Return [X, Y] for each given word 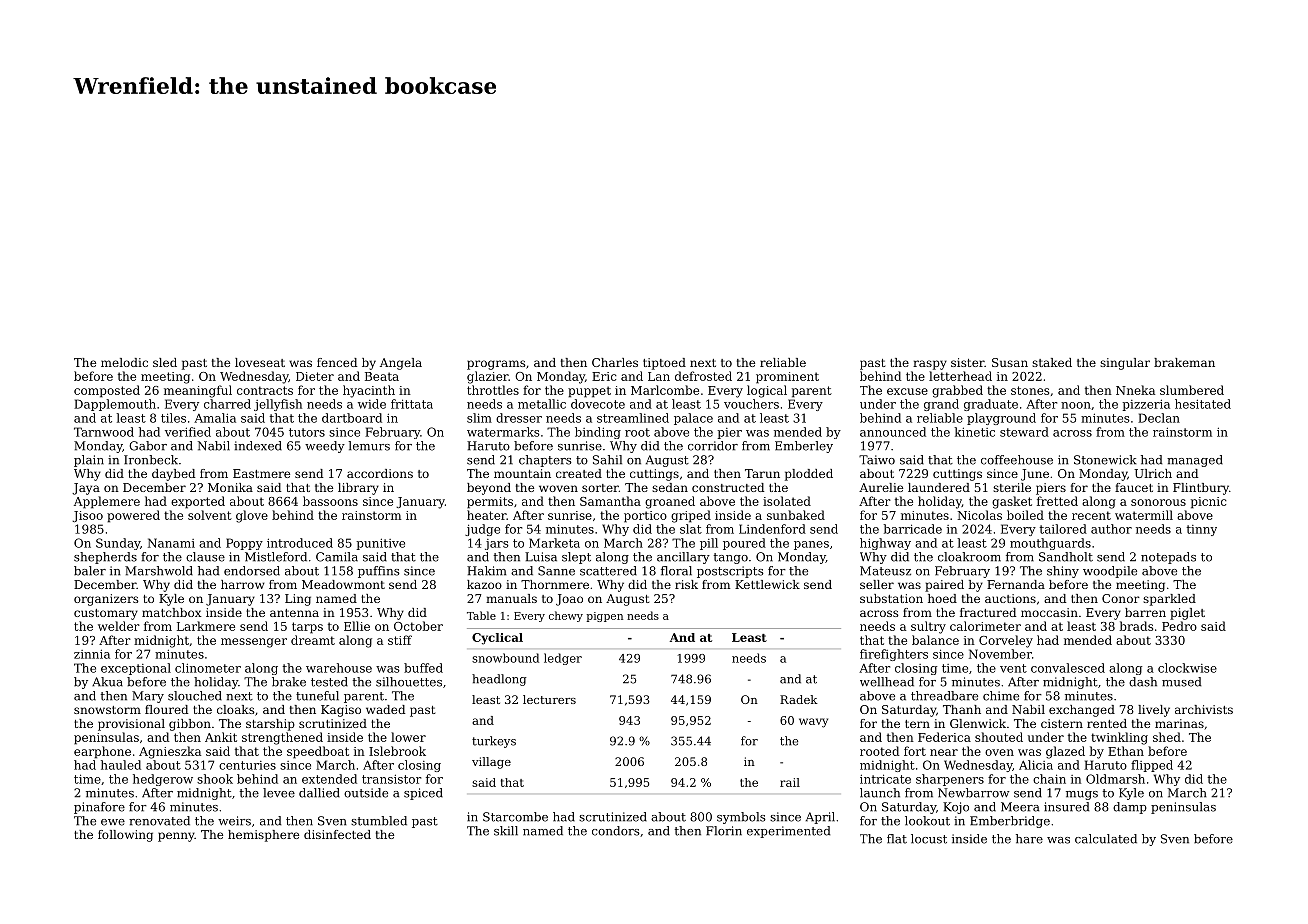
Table [481, 615]
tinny [1201, 530]
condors [616, 831]
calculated [1106, 839]
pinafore [99, 808]
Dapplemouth [115, 405]
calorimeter [985, 626]
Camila [337, 557]
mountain [522, 473]
